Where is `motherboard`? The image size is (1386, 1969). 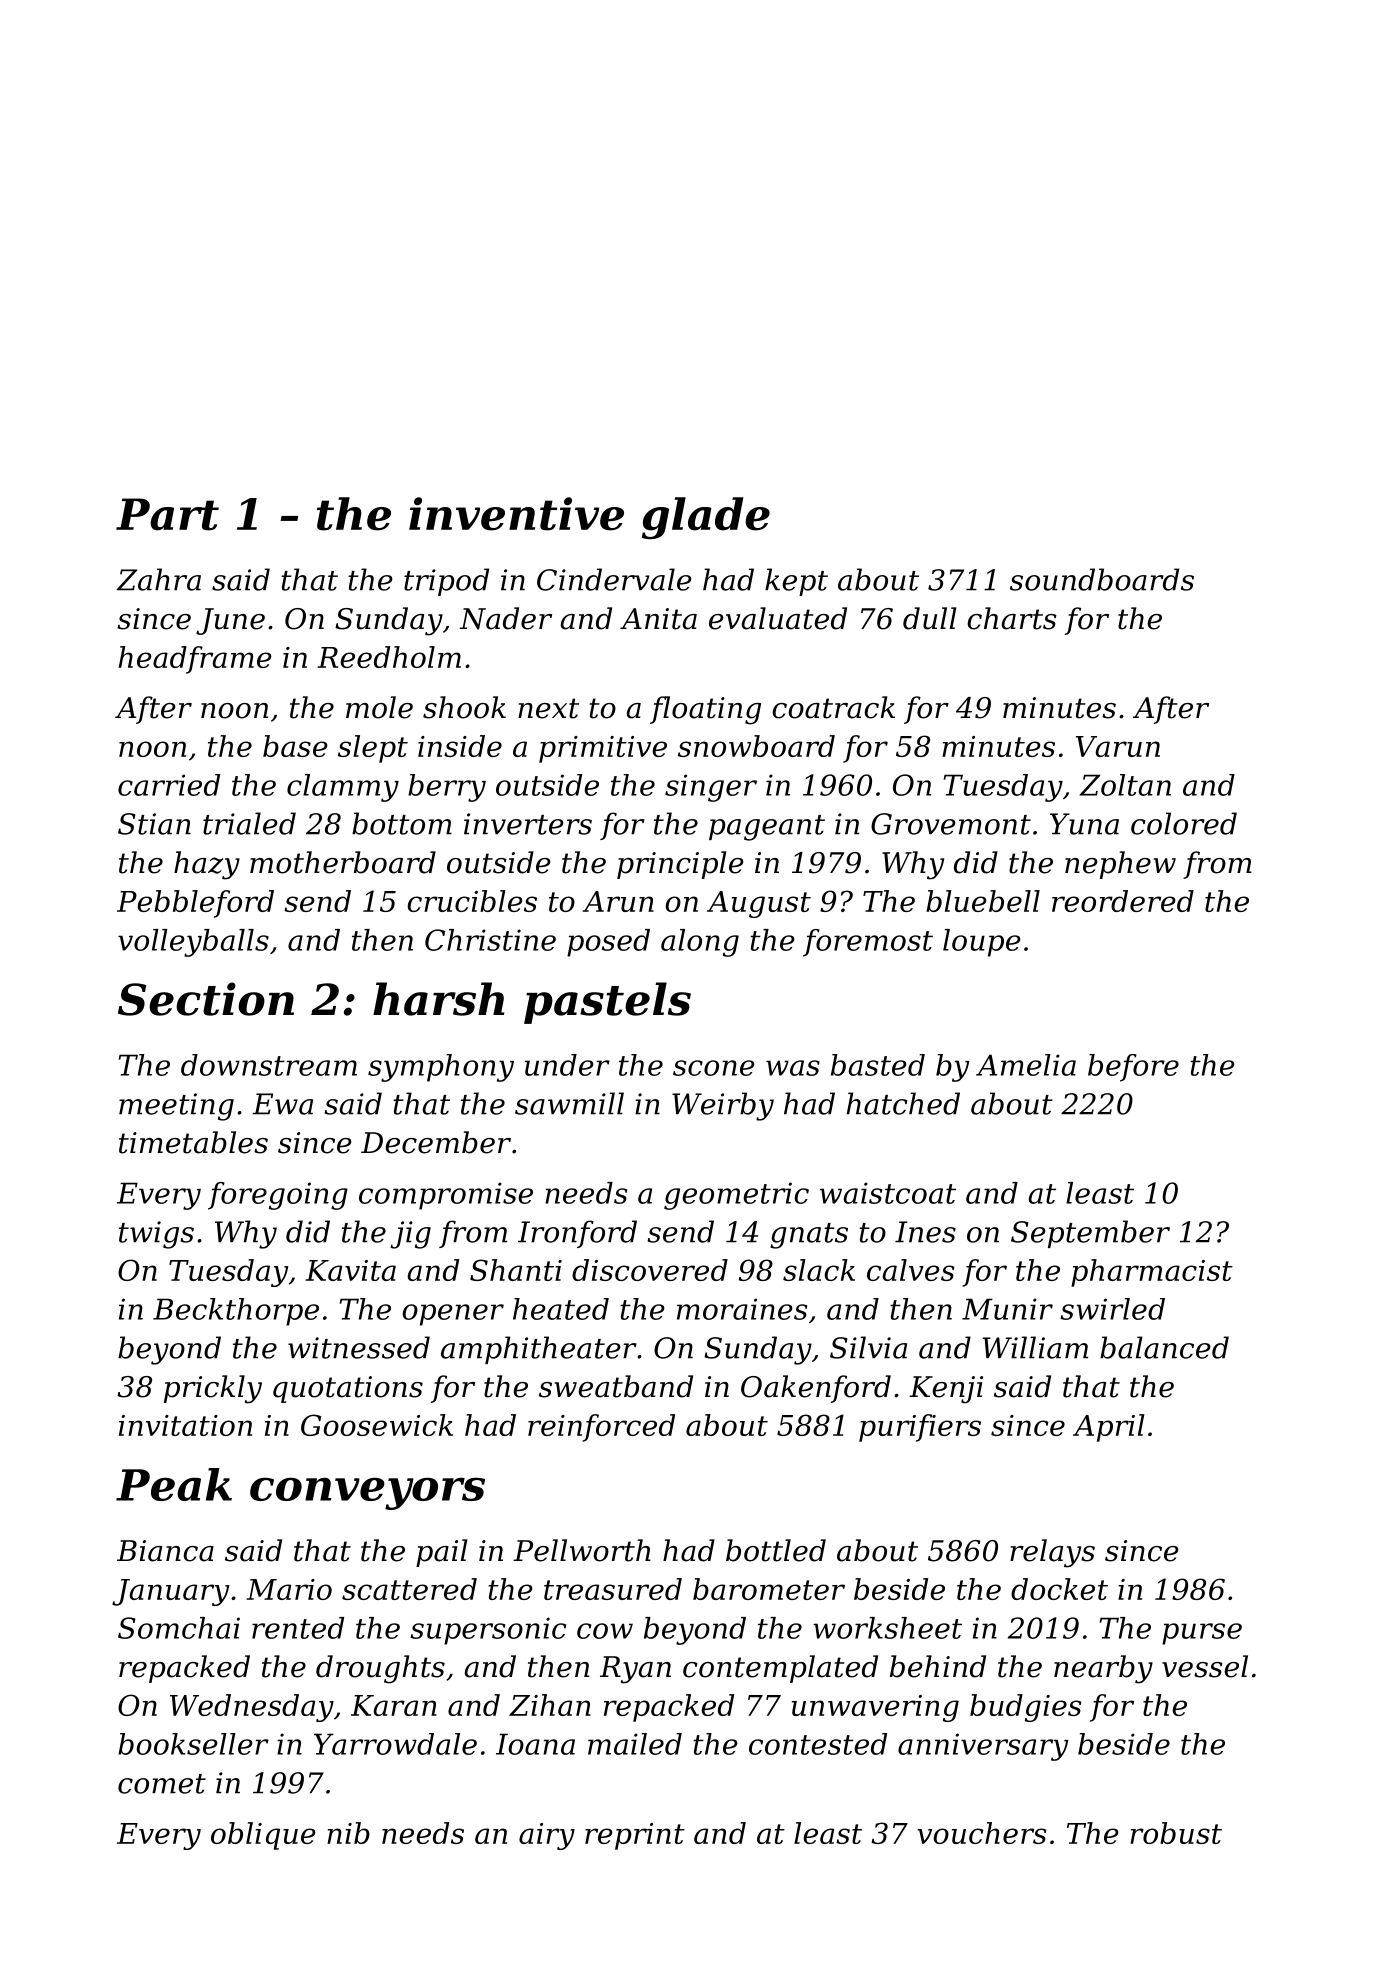 motherboard is located at coordinates (343, 862).
